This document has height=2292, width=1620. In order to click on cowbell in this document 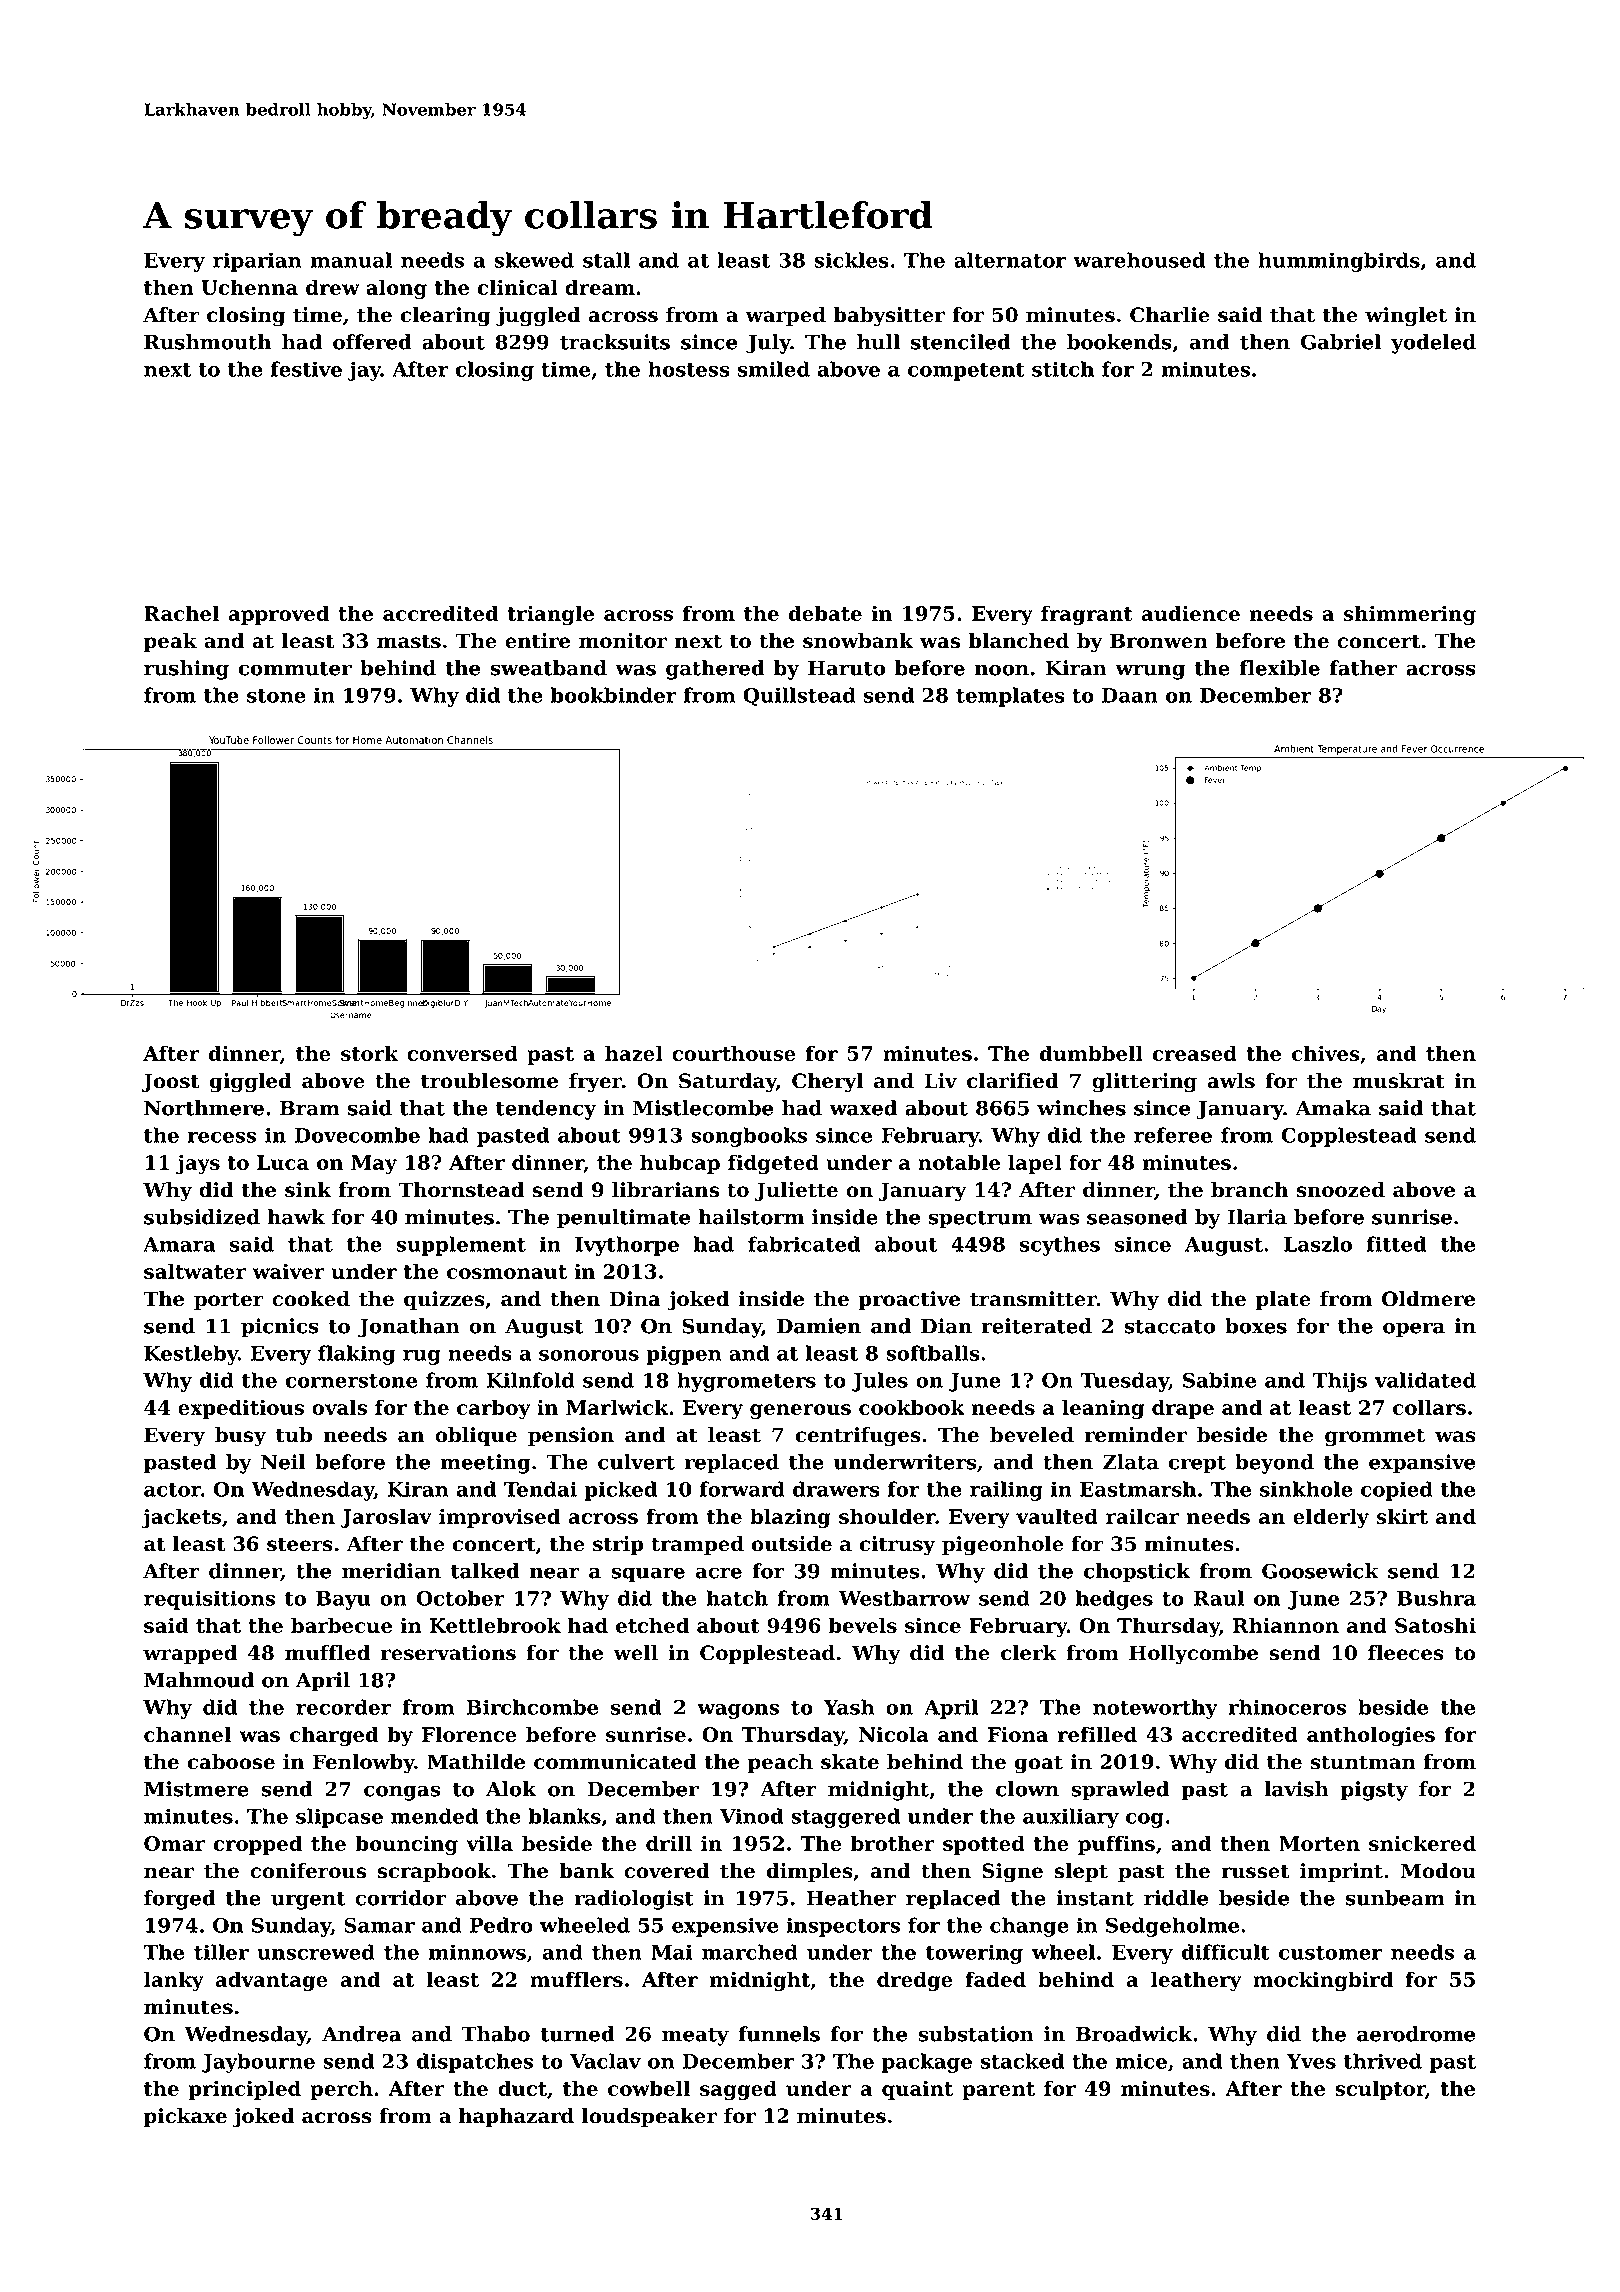, I will do `click(649, 2088)`.
